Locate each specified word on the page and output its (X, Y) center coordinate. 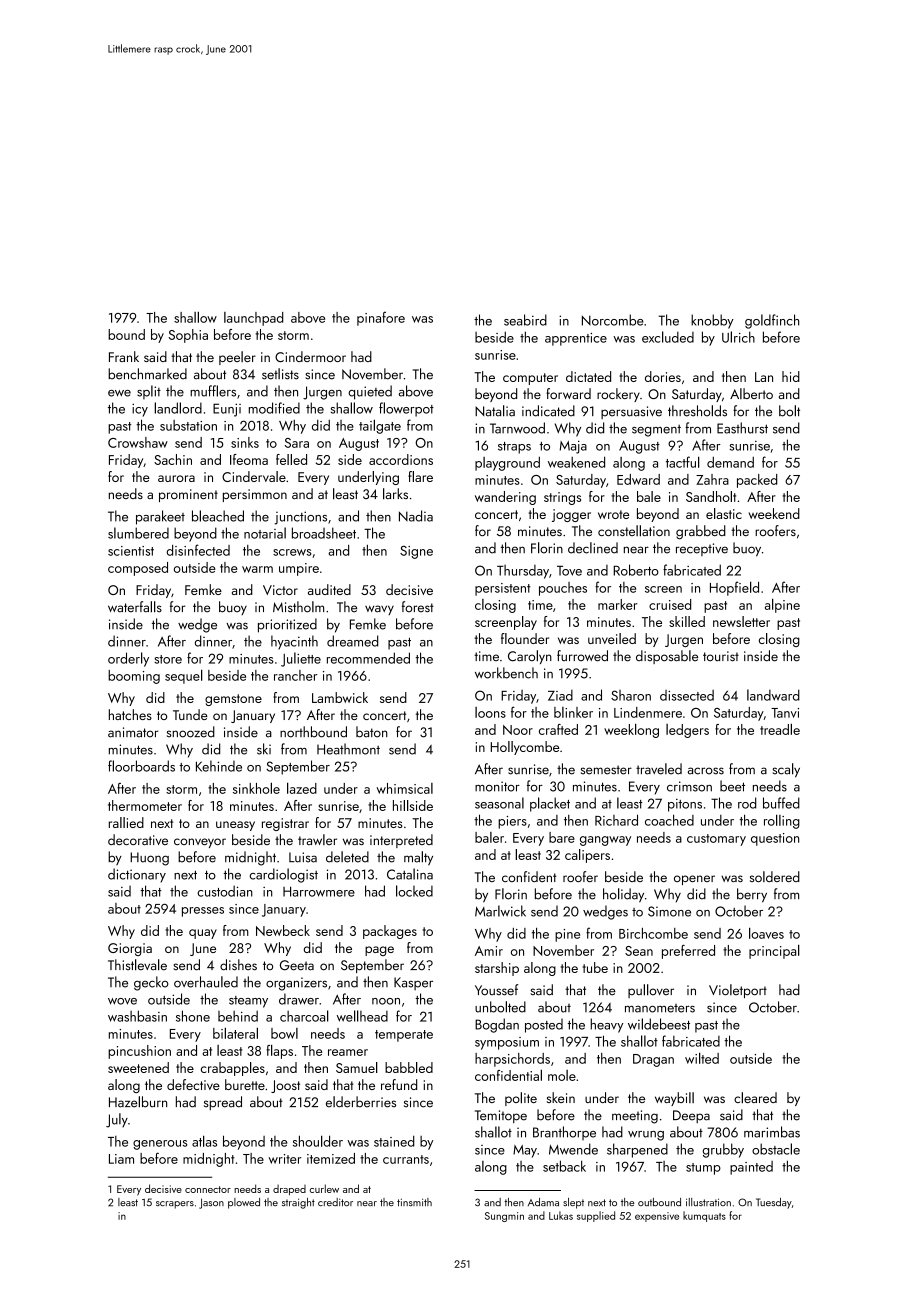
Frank (124, 356)
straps (514, 448)
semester (606, 770)
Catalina (410, 874)
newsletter (741, 621)
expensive (657, 1217)
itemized (331, 1158)
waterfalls (135, 607)
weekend (774, 513)
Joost (285, 1086)
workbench (506, 673)
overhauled (206, 982)
